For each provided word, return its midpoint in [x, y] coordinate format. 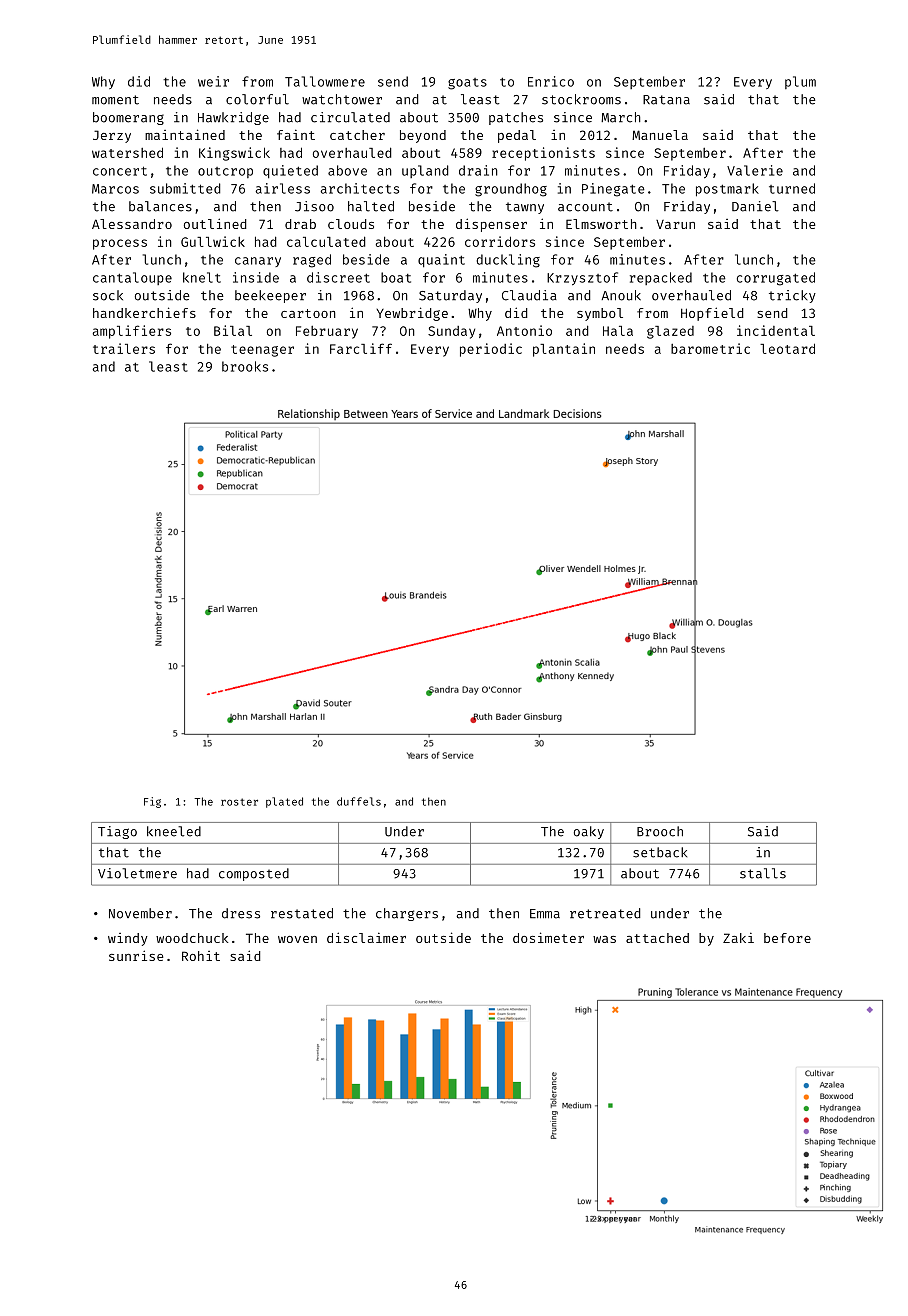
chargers [407, 914]
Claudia [529, 295]
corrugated [776, 279]
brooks [245, 366]
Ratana [666, 100]
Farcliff [361, 348]
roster [239, 802]
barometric [710, 348]
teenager [262, 351]
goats [467, 84]
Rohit [201, 956]
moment [115, 100]
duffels [359, 801]
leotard [787, 348]
